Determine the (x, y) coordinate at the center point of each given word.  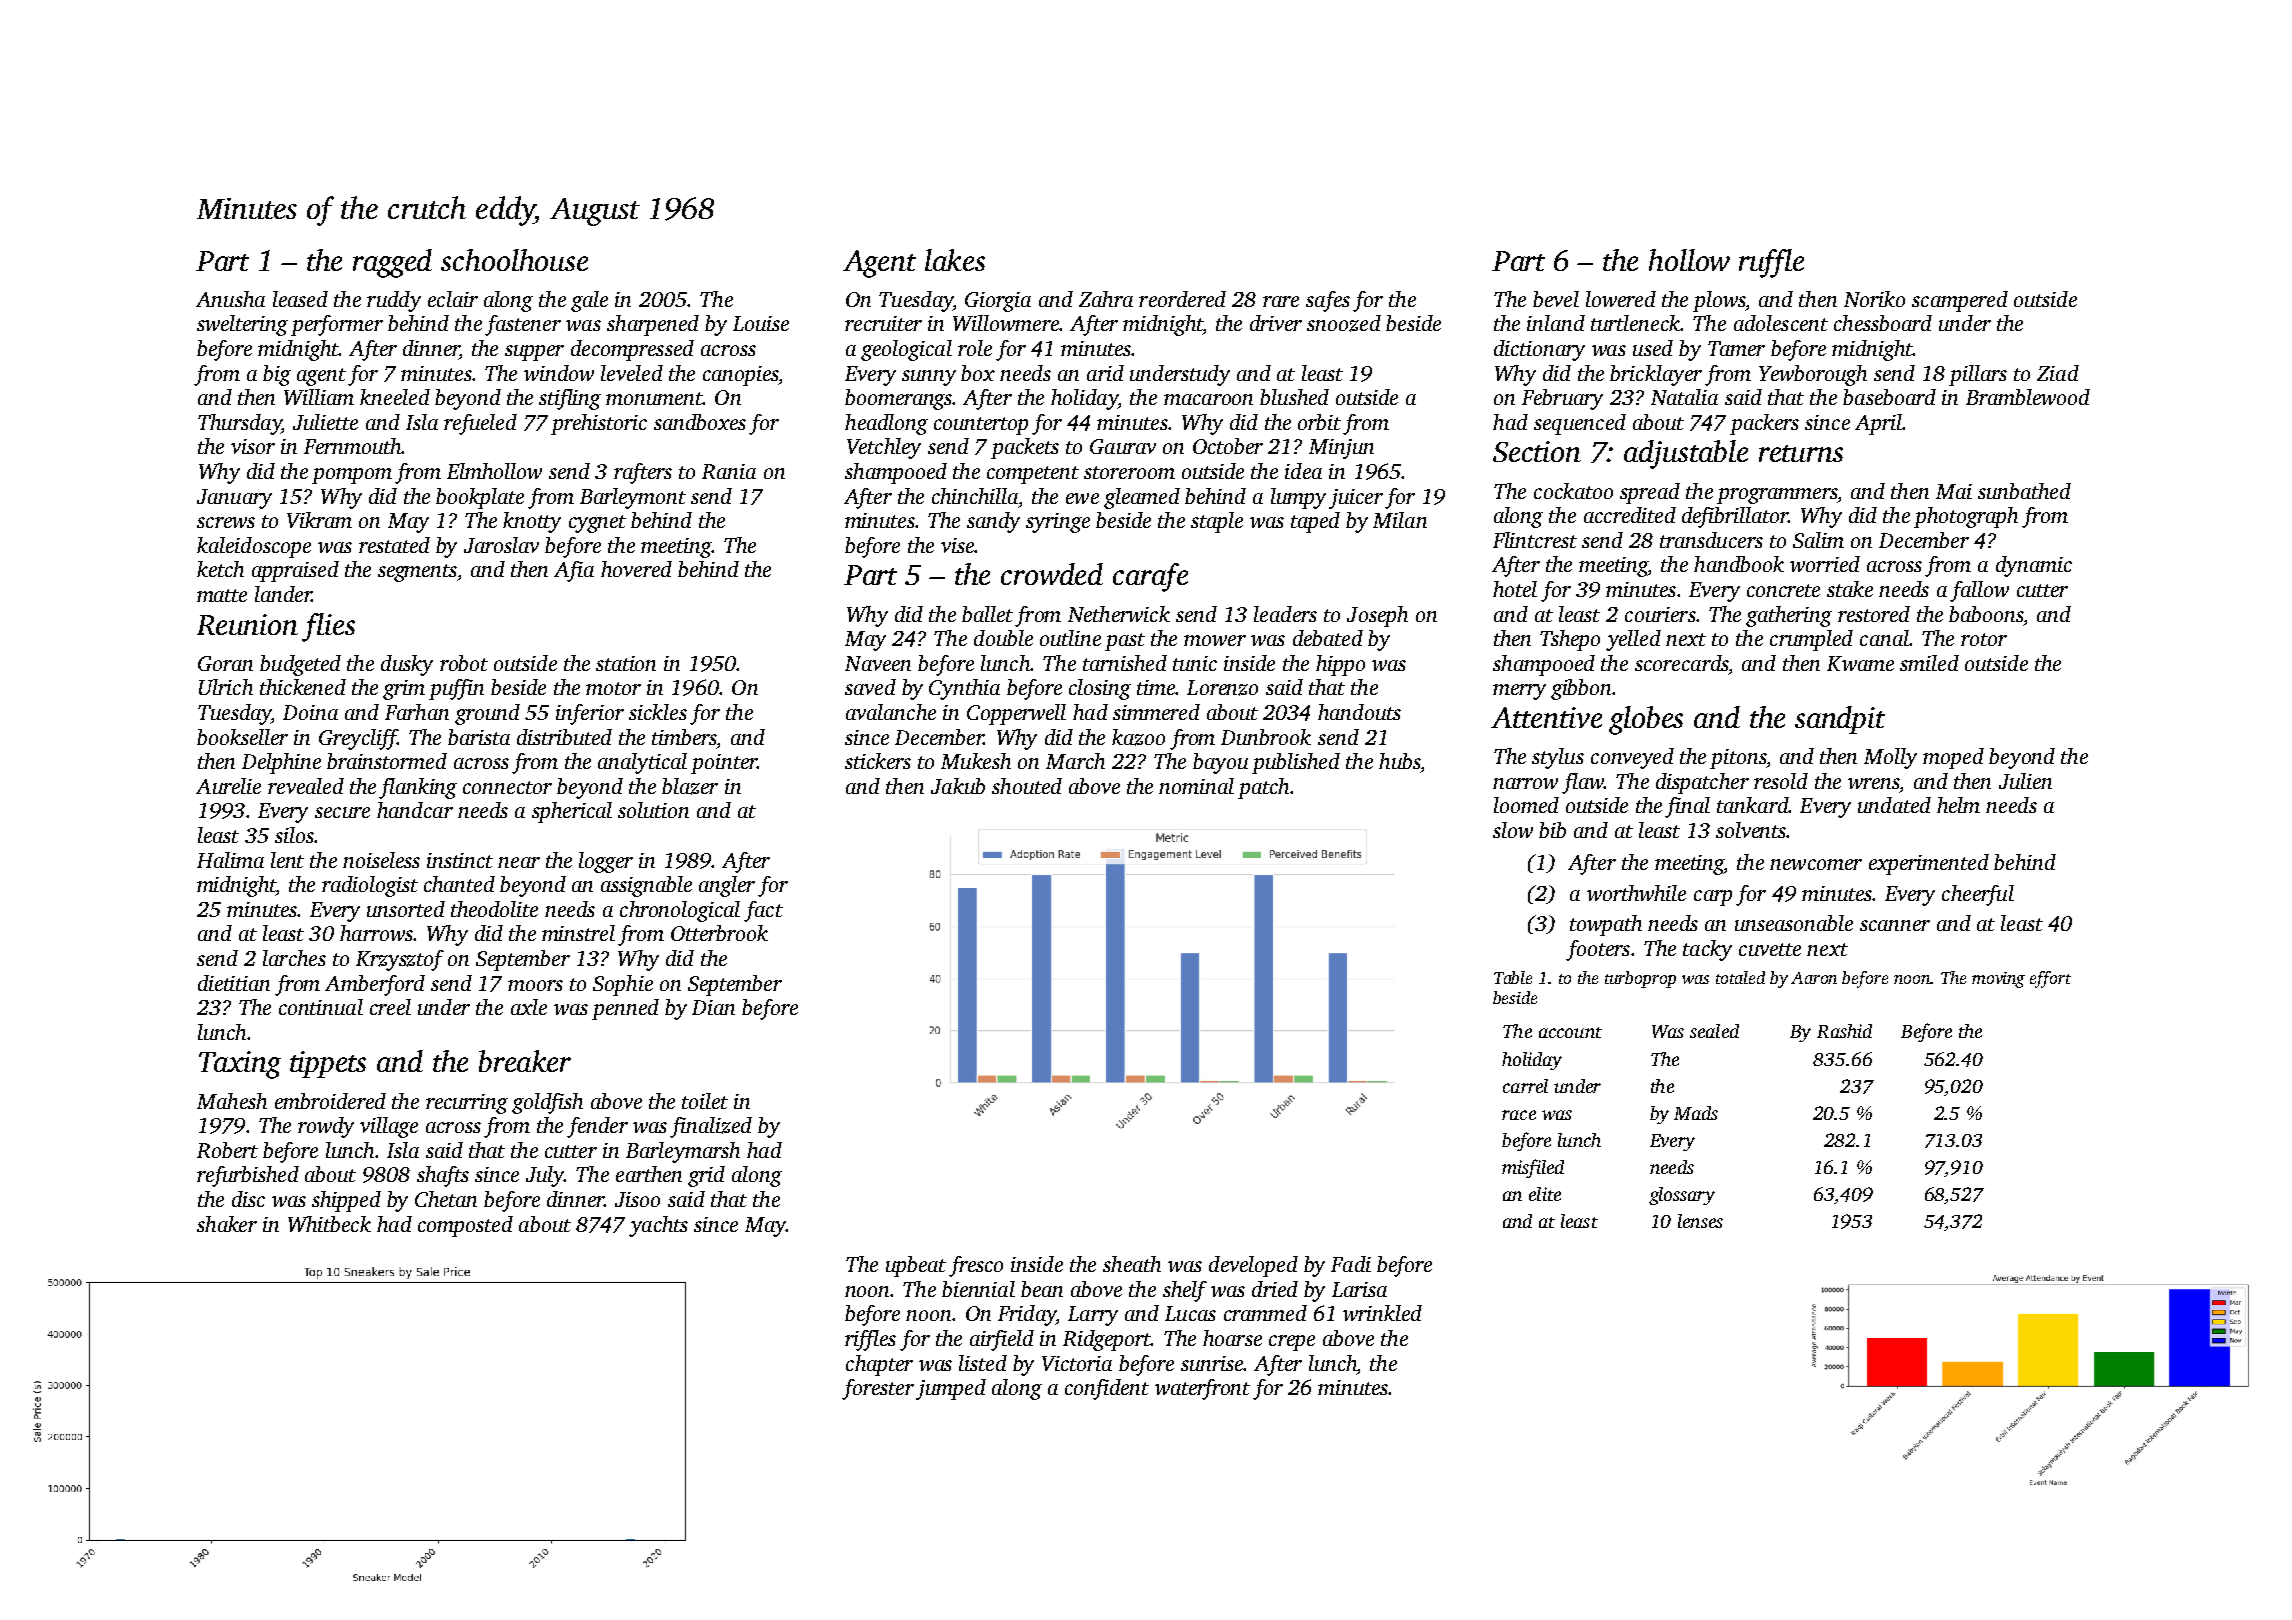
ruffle (1771, 263)
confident (1107, 1389)
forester (878, 1389)
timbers (684, 737)
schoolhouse (514, 260)
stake (1850, 589)
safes (1328, 301)
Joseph (1377, 616)
